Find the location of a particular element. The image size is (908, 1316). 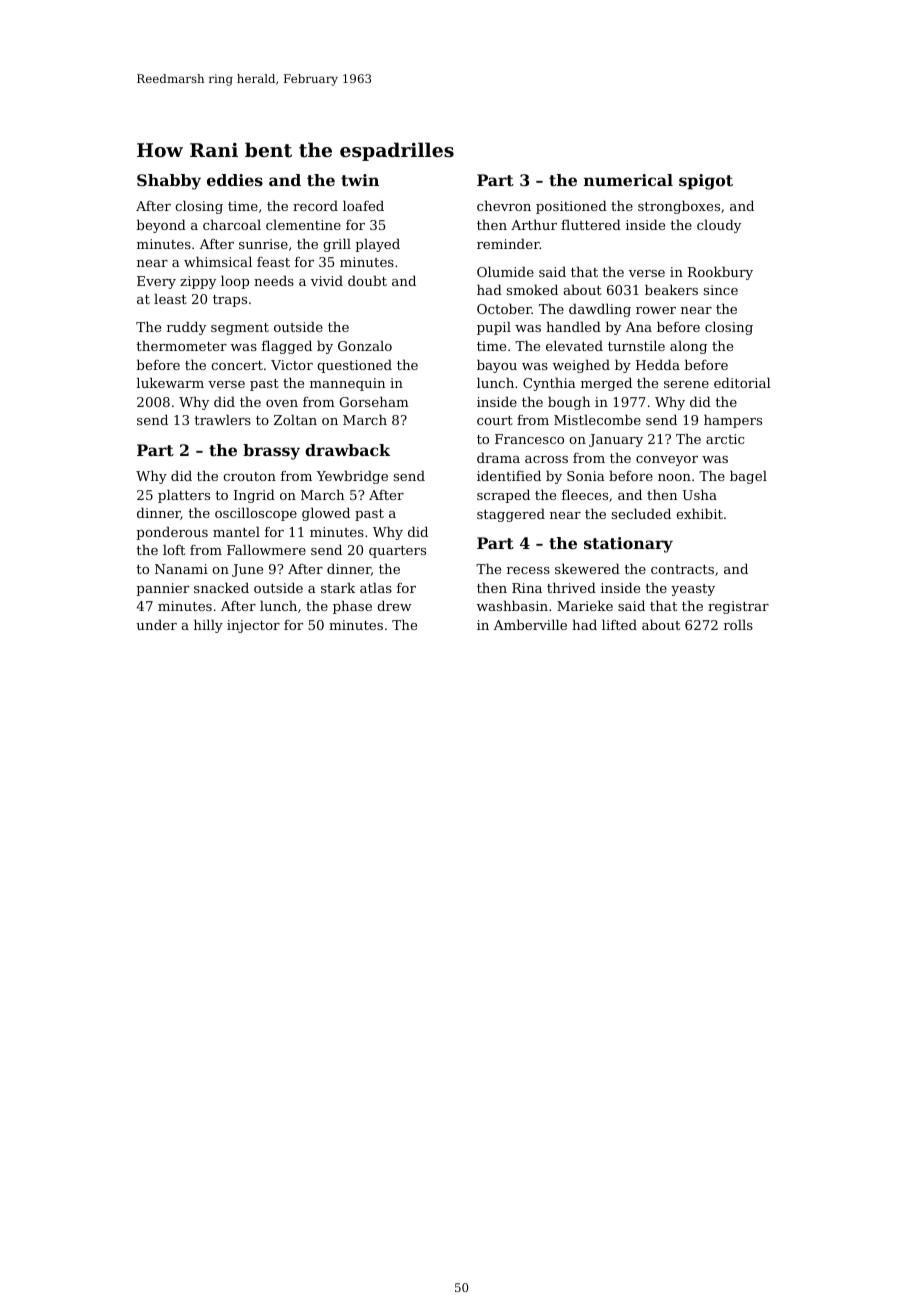

twin is located at coordinates (360, 180).
